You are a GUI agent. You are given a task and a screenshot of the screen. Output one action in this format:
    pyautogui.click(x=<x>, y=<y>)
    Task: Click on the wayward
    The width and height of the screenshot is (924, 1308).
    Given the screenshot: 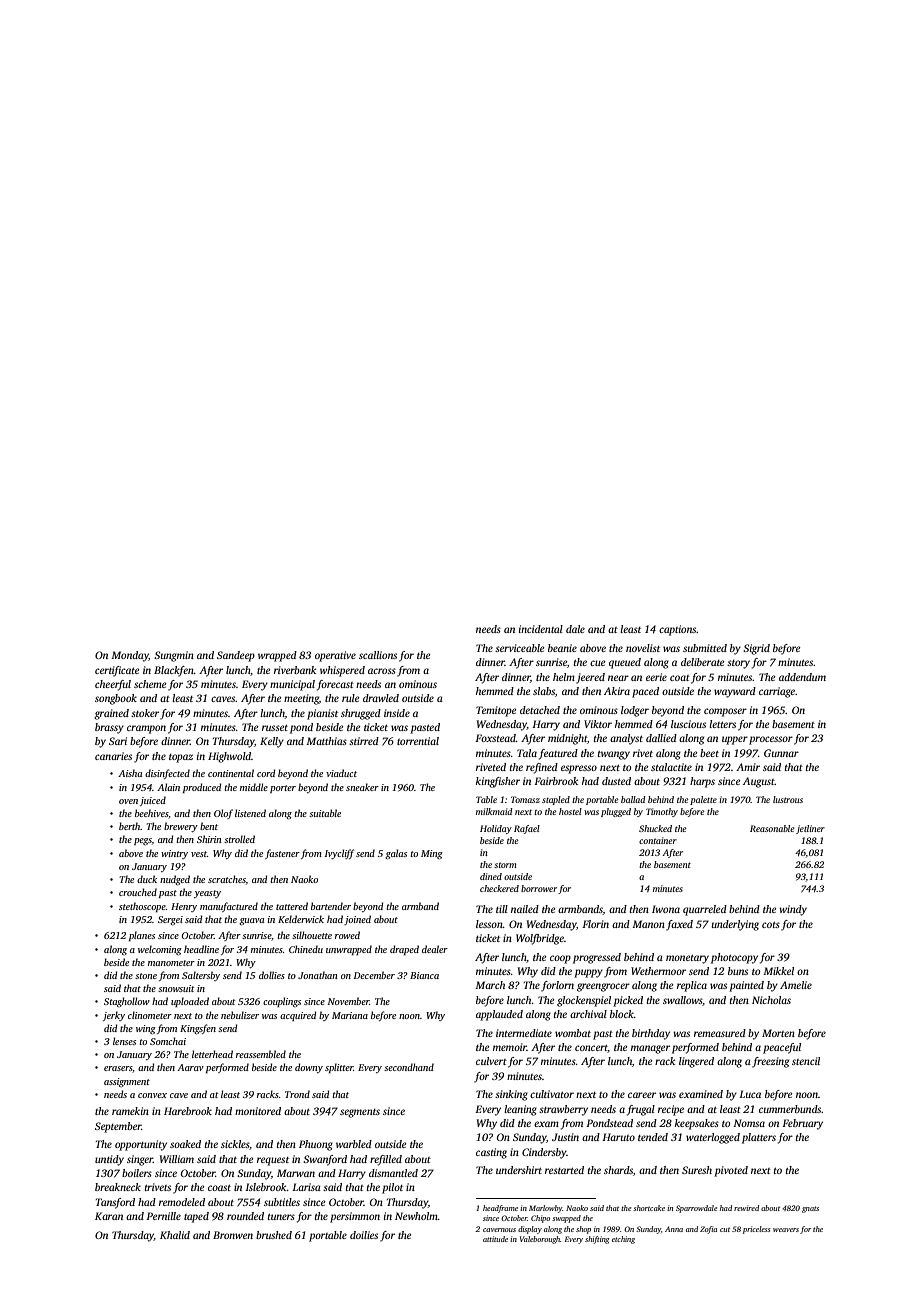 What is the action you would take?
    pyautogui.click(x=735, y=692)
